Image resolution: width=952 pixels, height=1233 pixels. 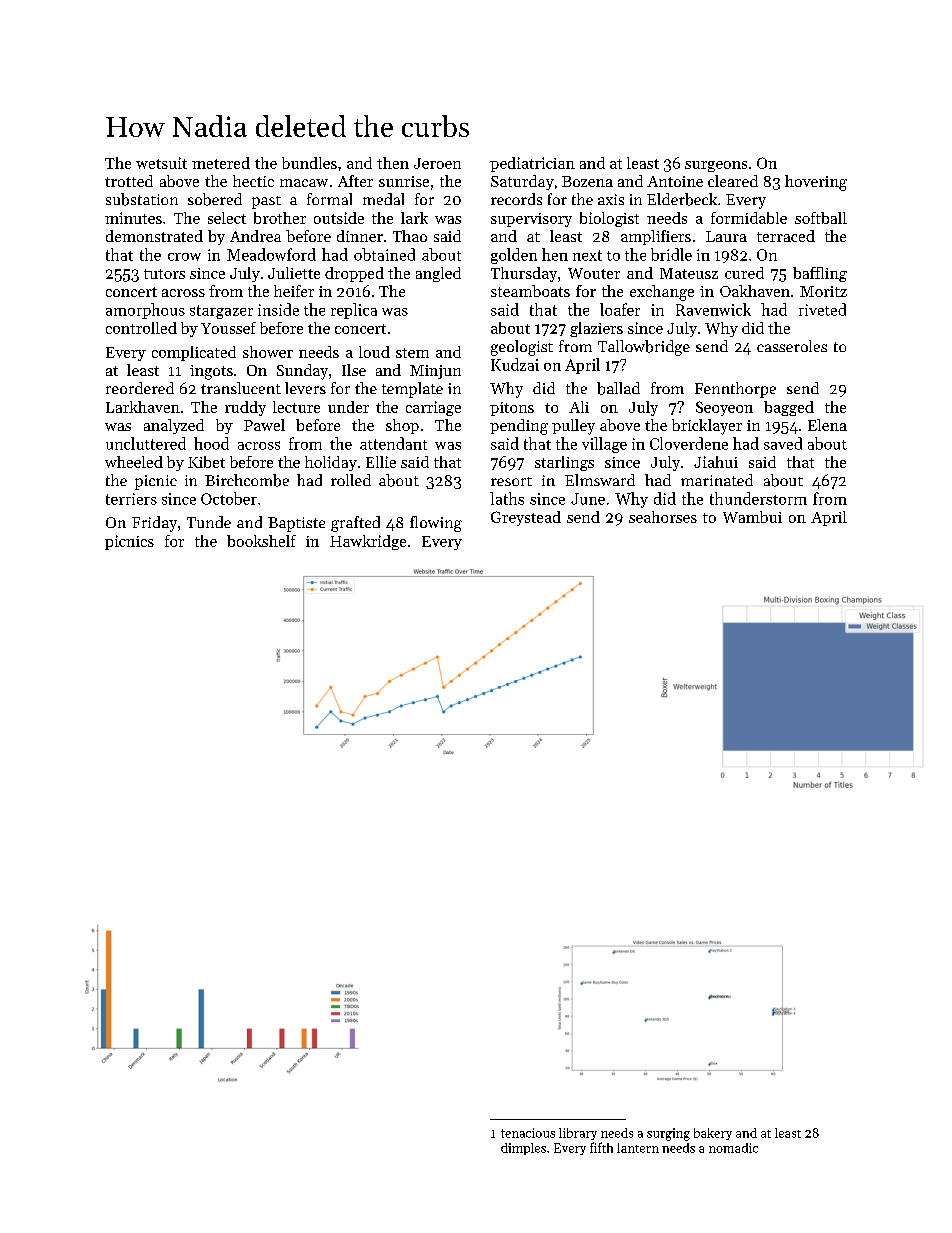 I want to click on pediatrician, so click(x=532, y=164).
